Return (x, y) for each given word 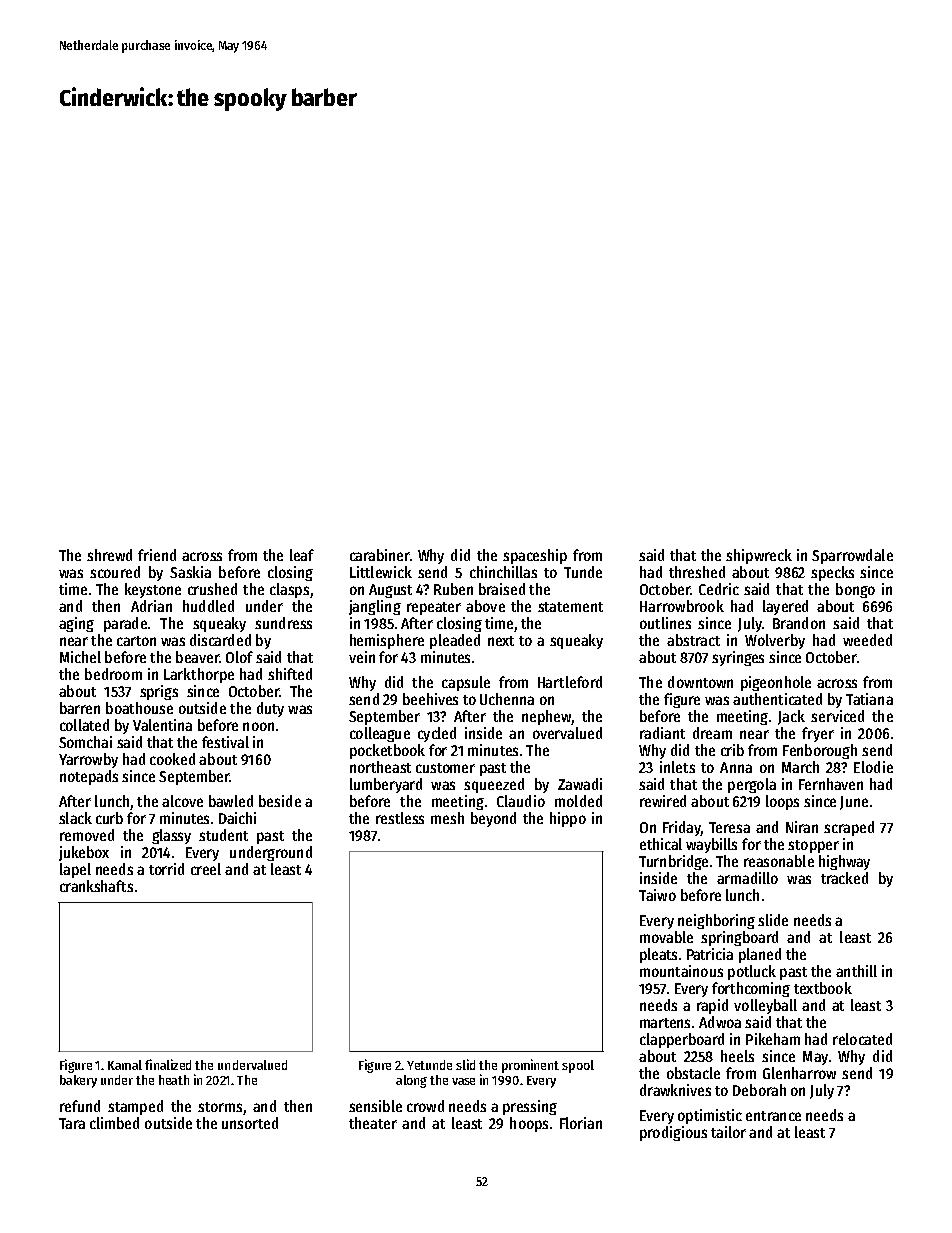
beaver (197, 657)
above (485, 606)
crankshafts (96, 886)
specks (832, 573)
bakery (78, 1081)
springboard (739, 938)
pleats (658, 955)
